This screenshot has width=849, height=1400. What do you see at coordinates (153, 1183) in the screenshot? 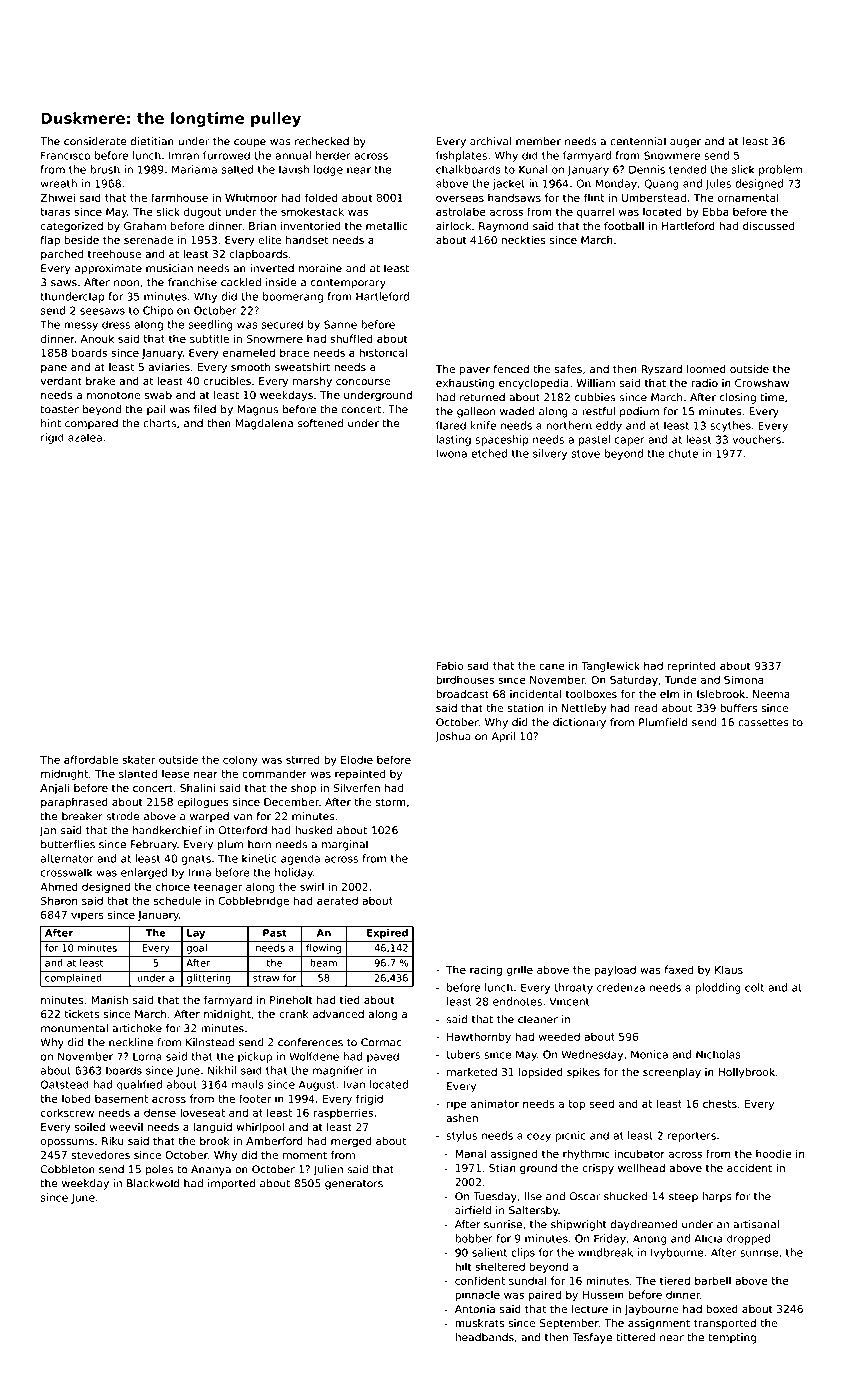
I see `Blackwold` at bounding box center [153, 1183].
